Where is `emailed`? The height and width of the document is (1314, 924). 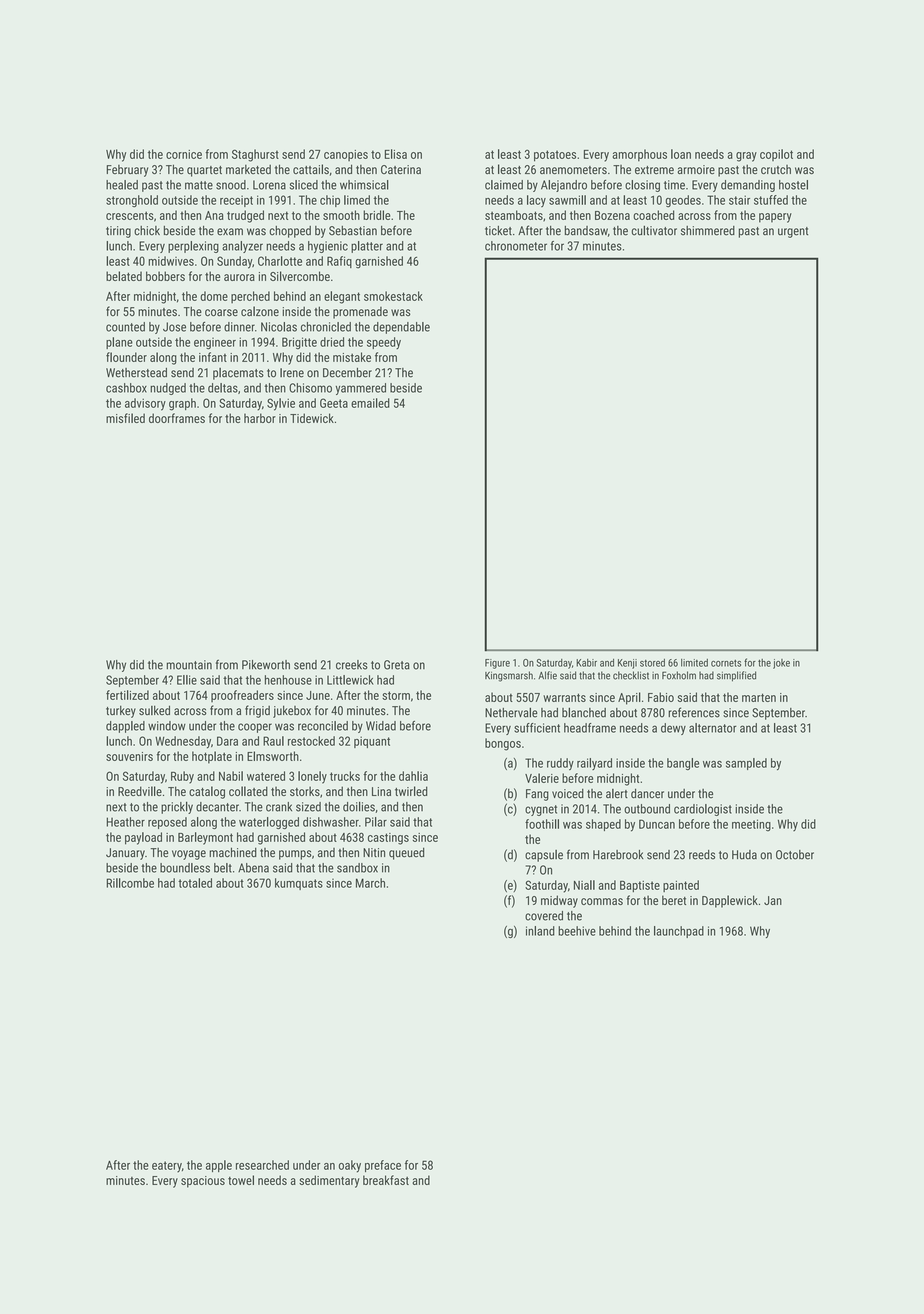
emailed is located at coordinates (370, 403).
